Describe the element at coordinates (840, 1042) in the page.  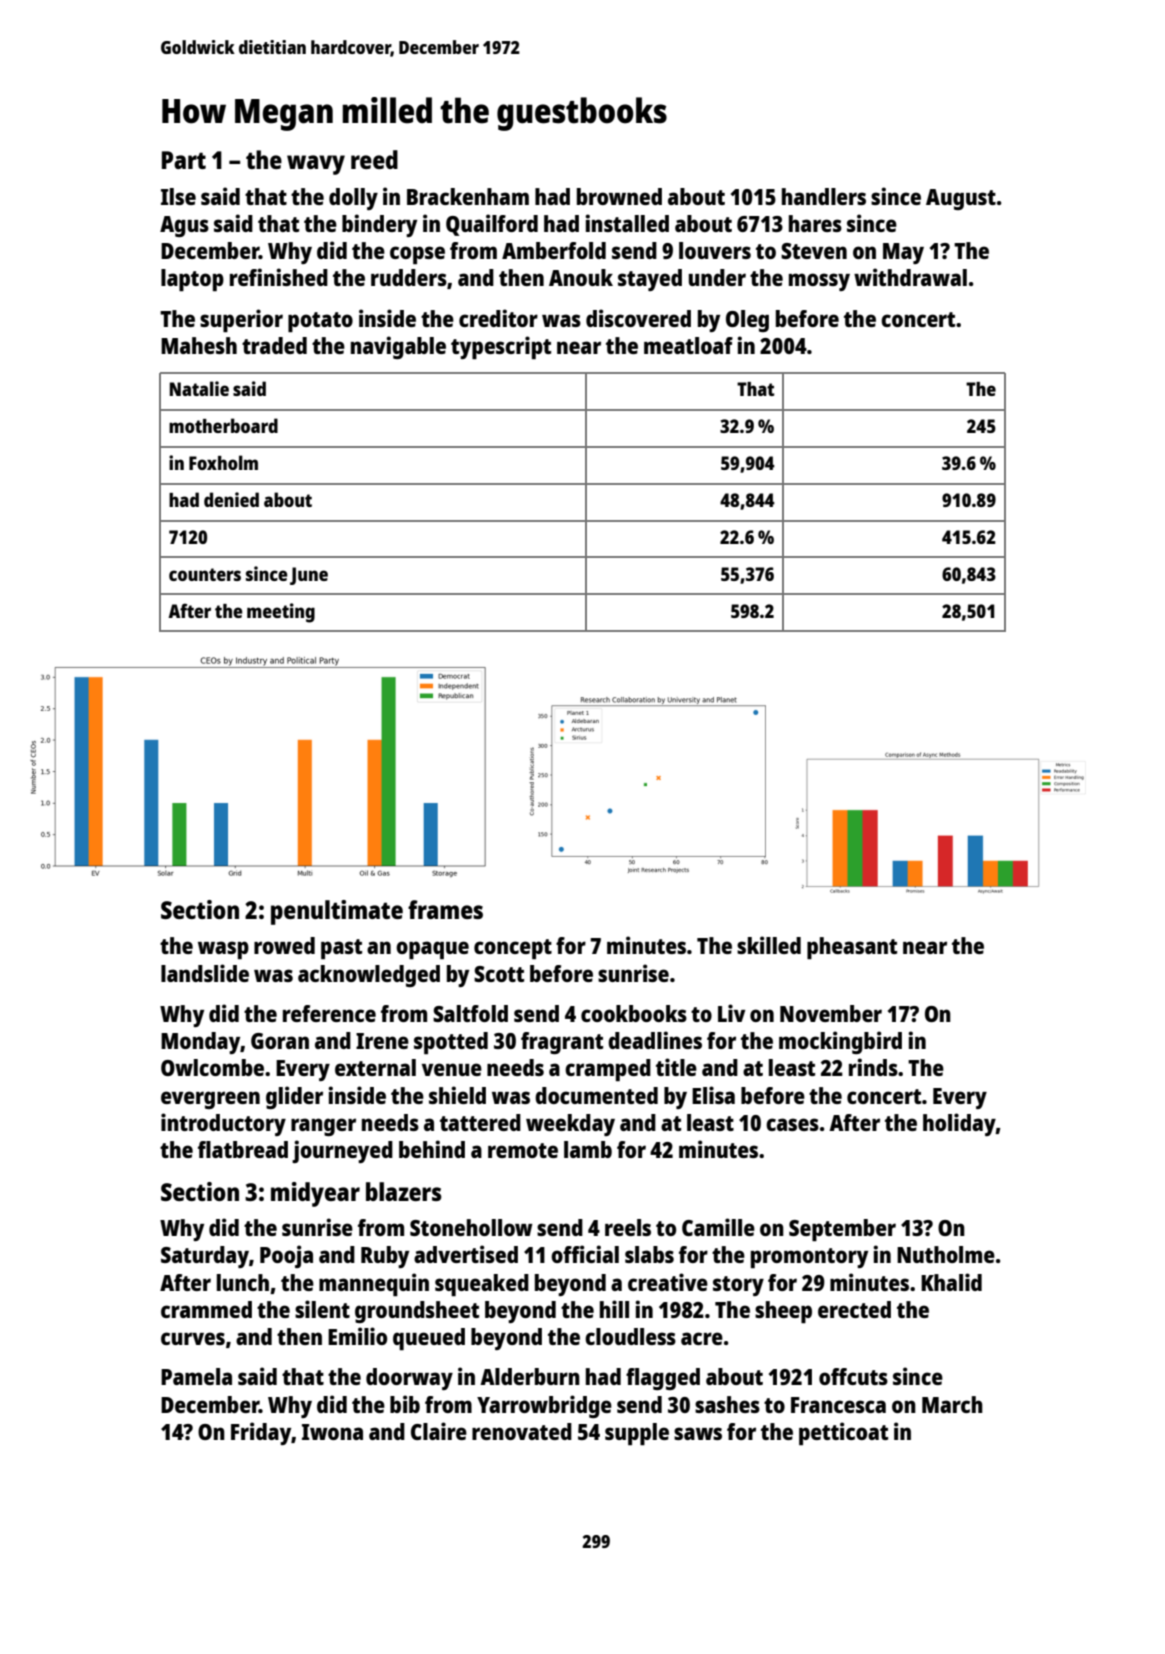
I see `mockingbird` at that location.
